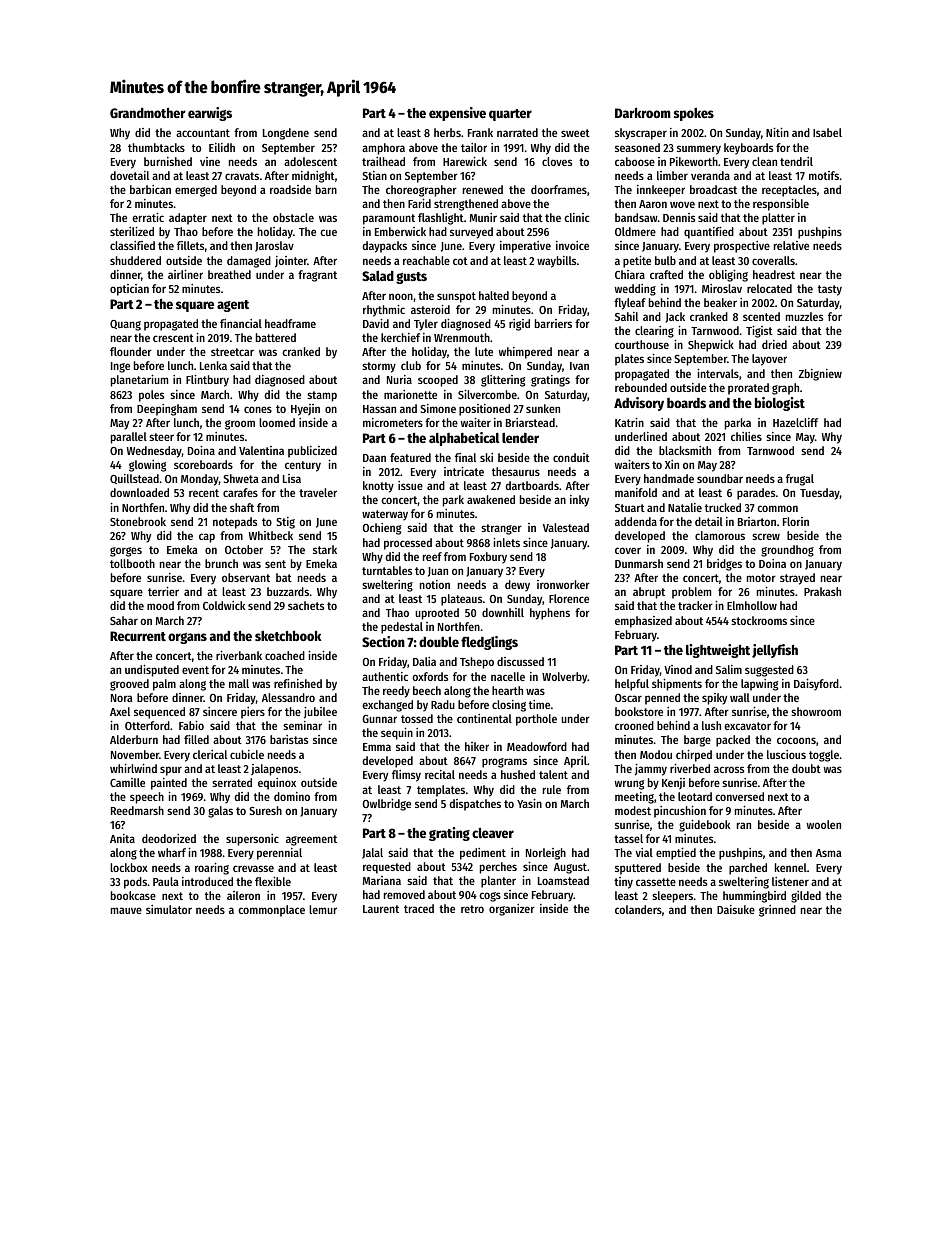  Describe the element at coordinates (426, 260) in the page. I see `reachable` at that location.
